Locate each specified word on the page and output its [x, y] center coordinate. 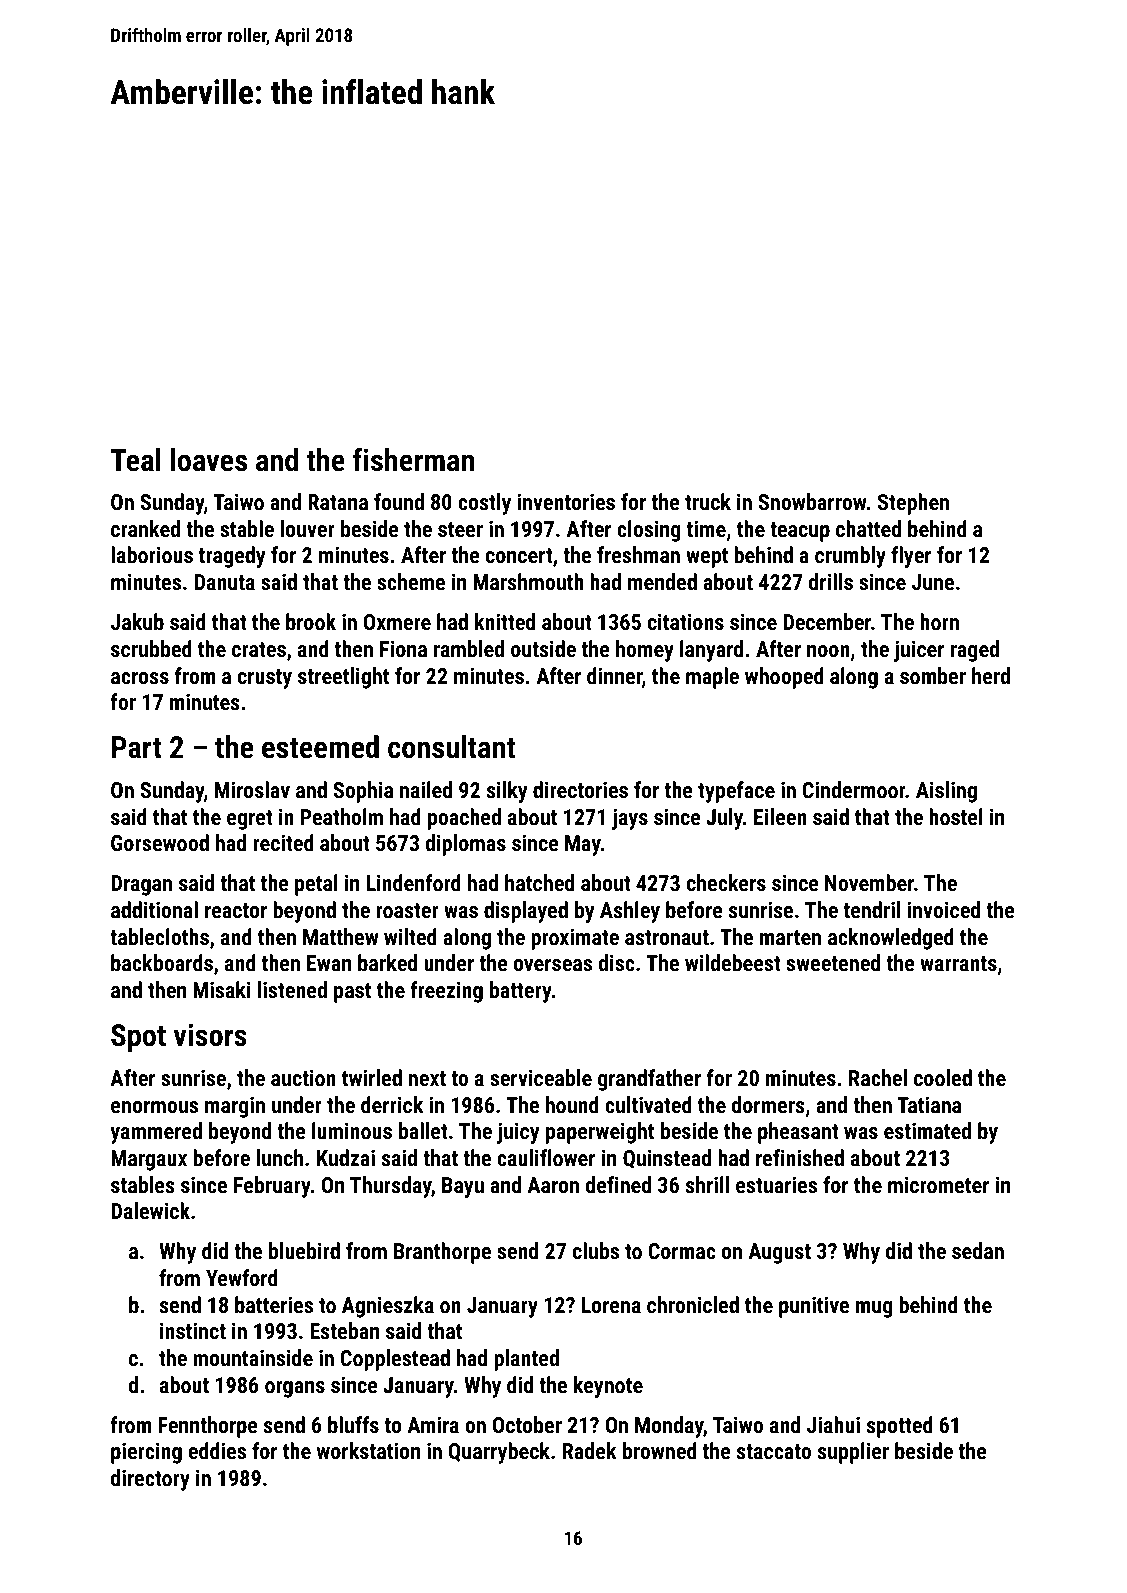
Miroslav [252, 789]
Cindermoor [854, 789]
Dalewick [150, 1210]
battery [521, 992]
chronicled [693, 1304]
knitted [505, 621]
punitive [814, 1307]
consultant [451, 747]
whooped [784, 678]
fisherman [413, 460]
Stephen [913, 504]
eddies [217, 1450]
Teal [136, 460]
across [140, 678]
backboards [162, 962]
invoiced [943, 909]
